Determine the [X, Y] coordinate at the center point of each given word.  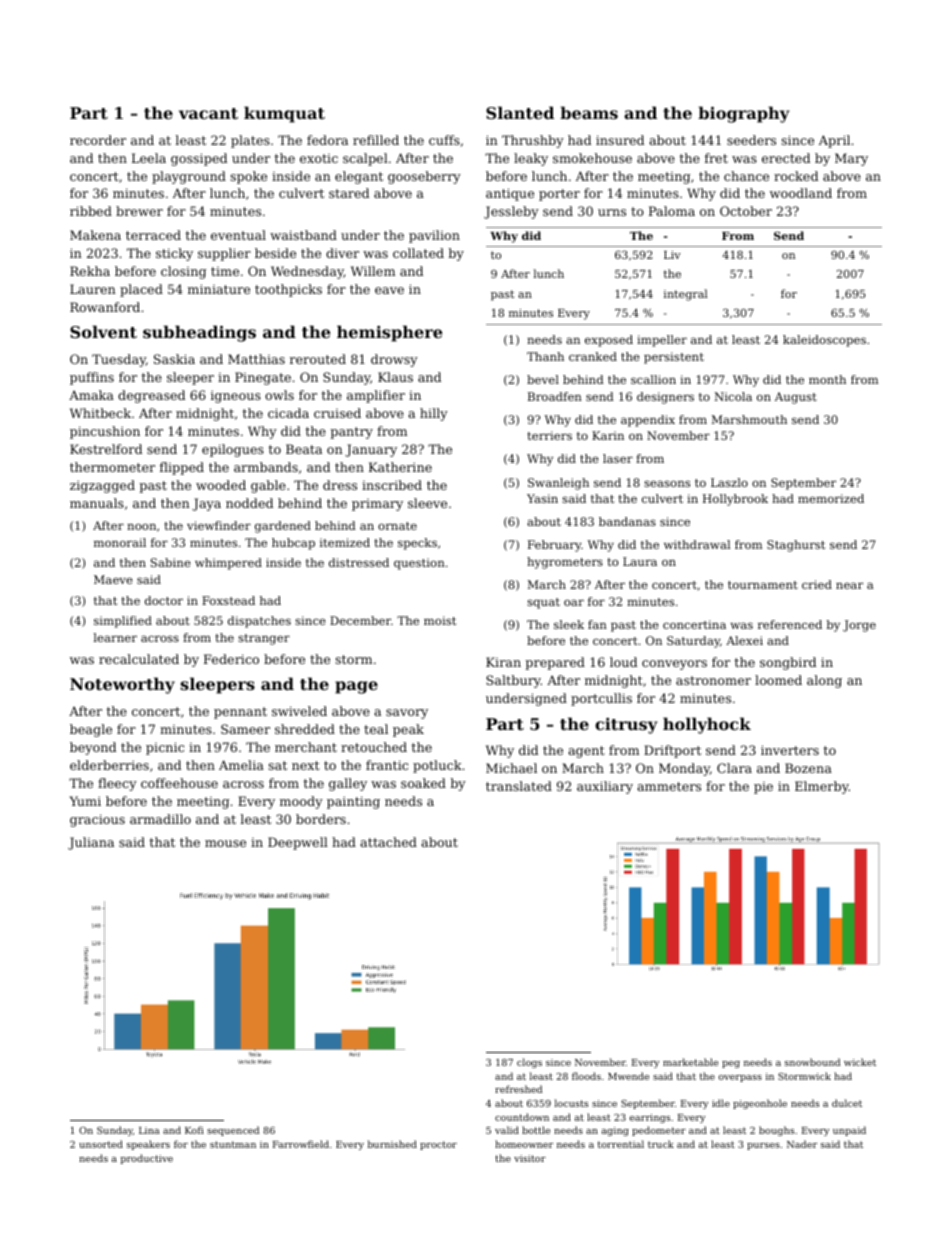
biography [744, 114]
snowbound [812, 1062]
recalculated [139, 659]
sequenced [233, 1131]
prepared [555, 663]
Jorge [859, 626]
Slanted [520, 112]
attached [388, 842]
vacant [208, 113]
